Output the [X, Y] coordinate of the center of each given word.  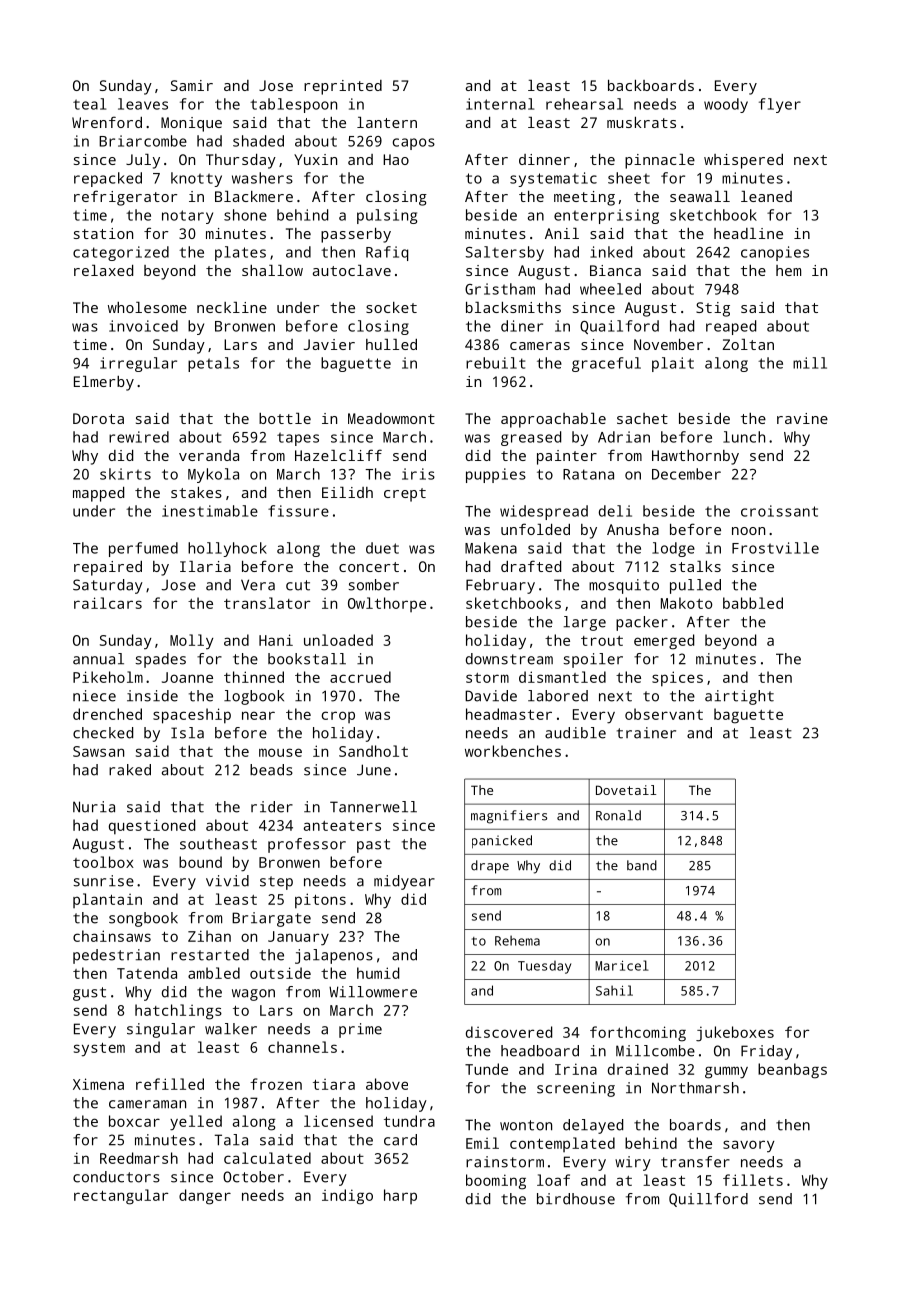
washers [262, 178]
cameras [540, 346]
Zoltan [748, 344]
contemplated [562, 1144]
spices [677, 679]
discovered [509, 1032]
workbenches [513, 751]
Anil [562, 233]
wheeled [610, 289]
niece [94, 696]
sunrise [103, 881]
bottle [285, 418]
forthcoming [638, 1034]
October [253, 1177]
